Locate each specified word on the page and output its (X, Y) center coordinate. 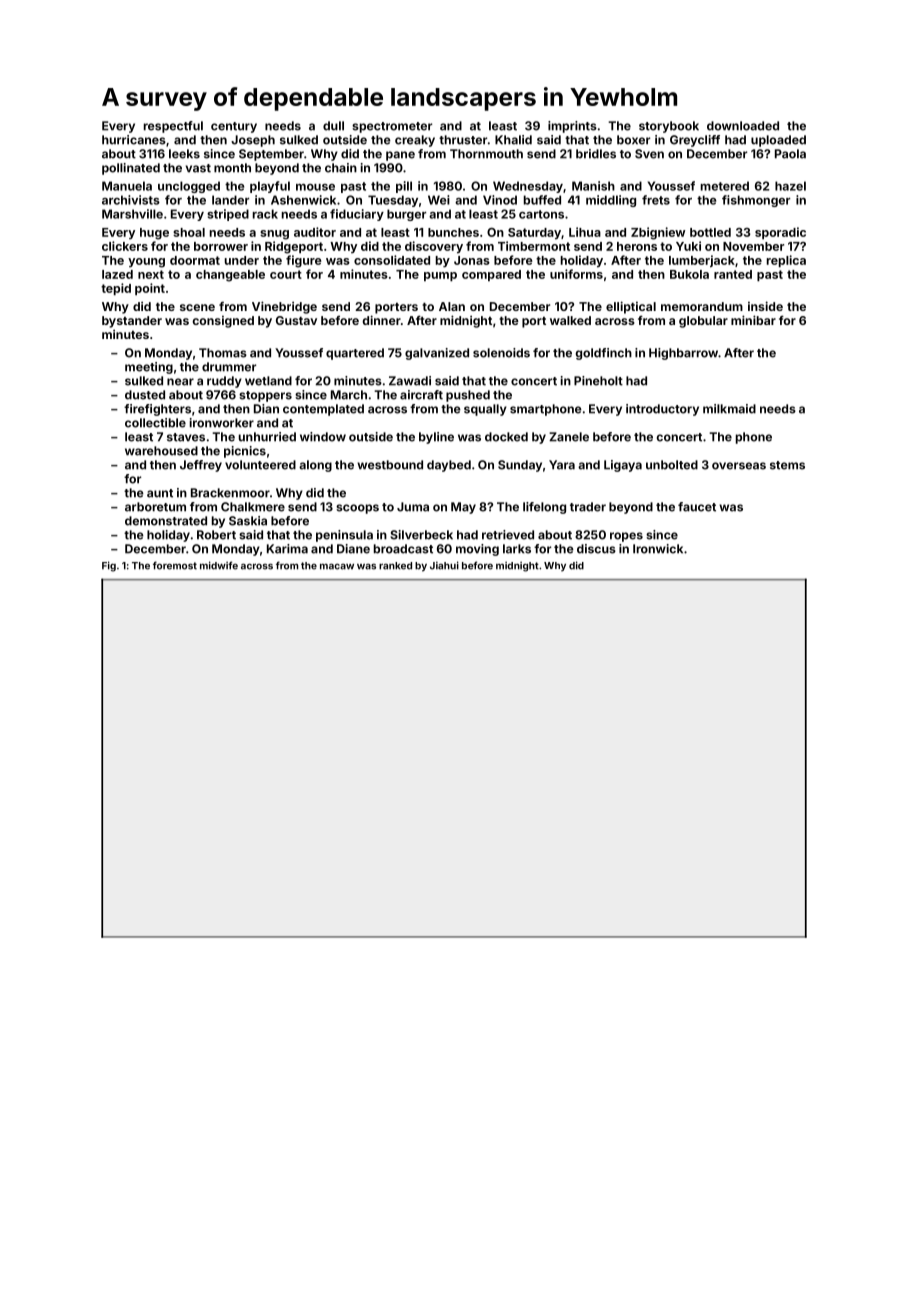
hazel (790, 186)
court (286, 274)
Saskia (248, 521)
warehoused (161, 451)
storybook (669, 127)
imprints (572, 127)
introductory (662, 410)
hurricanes (134, 140)
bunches (453, 232)
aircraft (421, 395)
